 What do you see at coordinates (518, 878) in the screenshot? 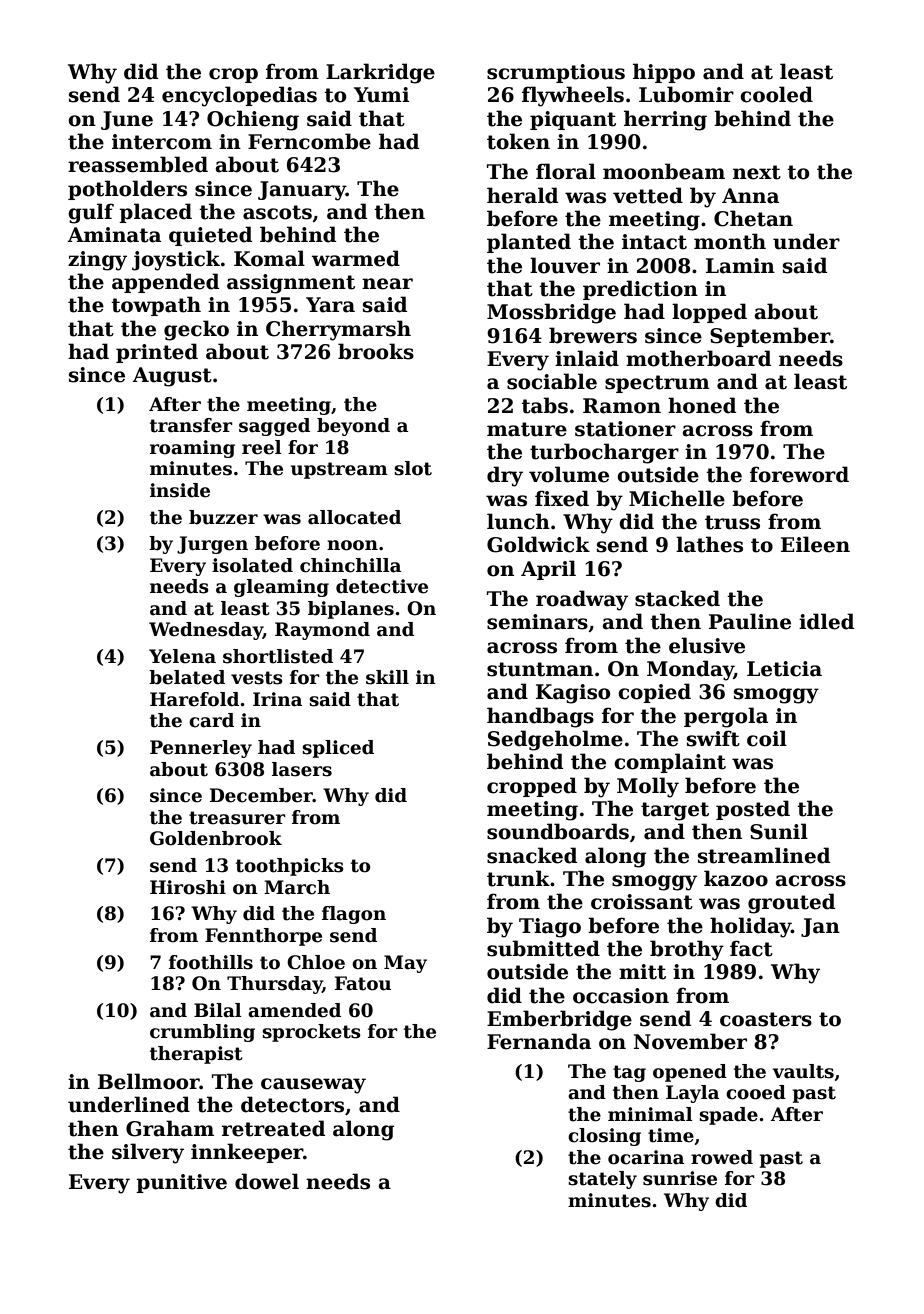
I see `trunk` at bounding box center [518, 878].
